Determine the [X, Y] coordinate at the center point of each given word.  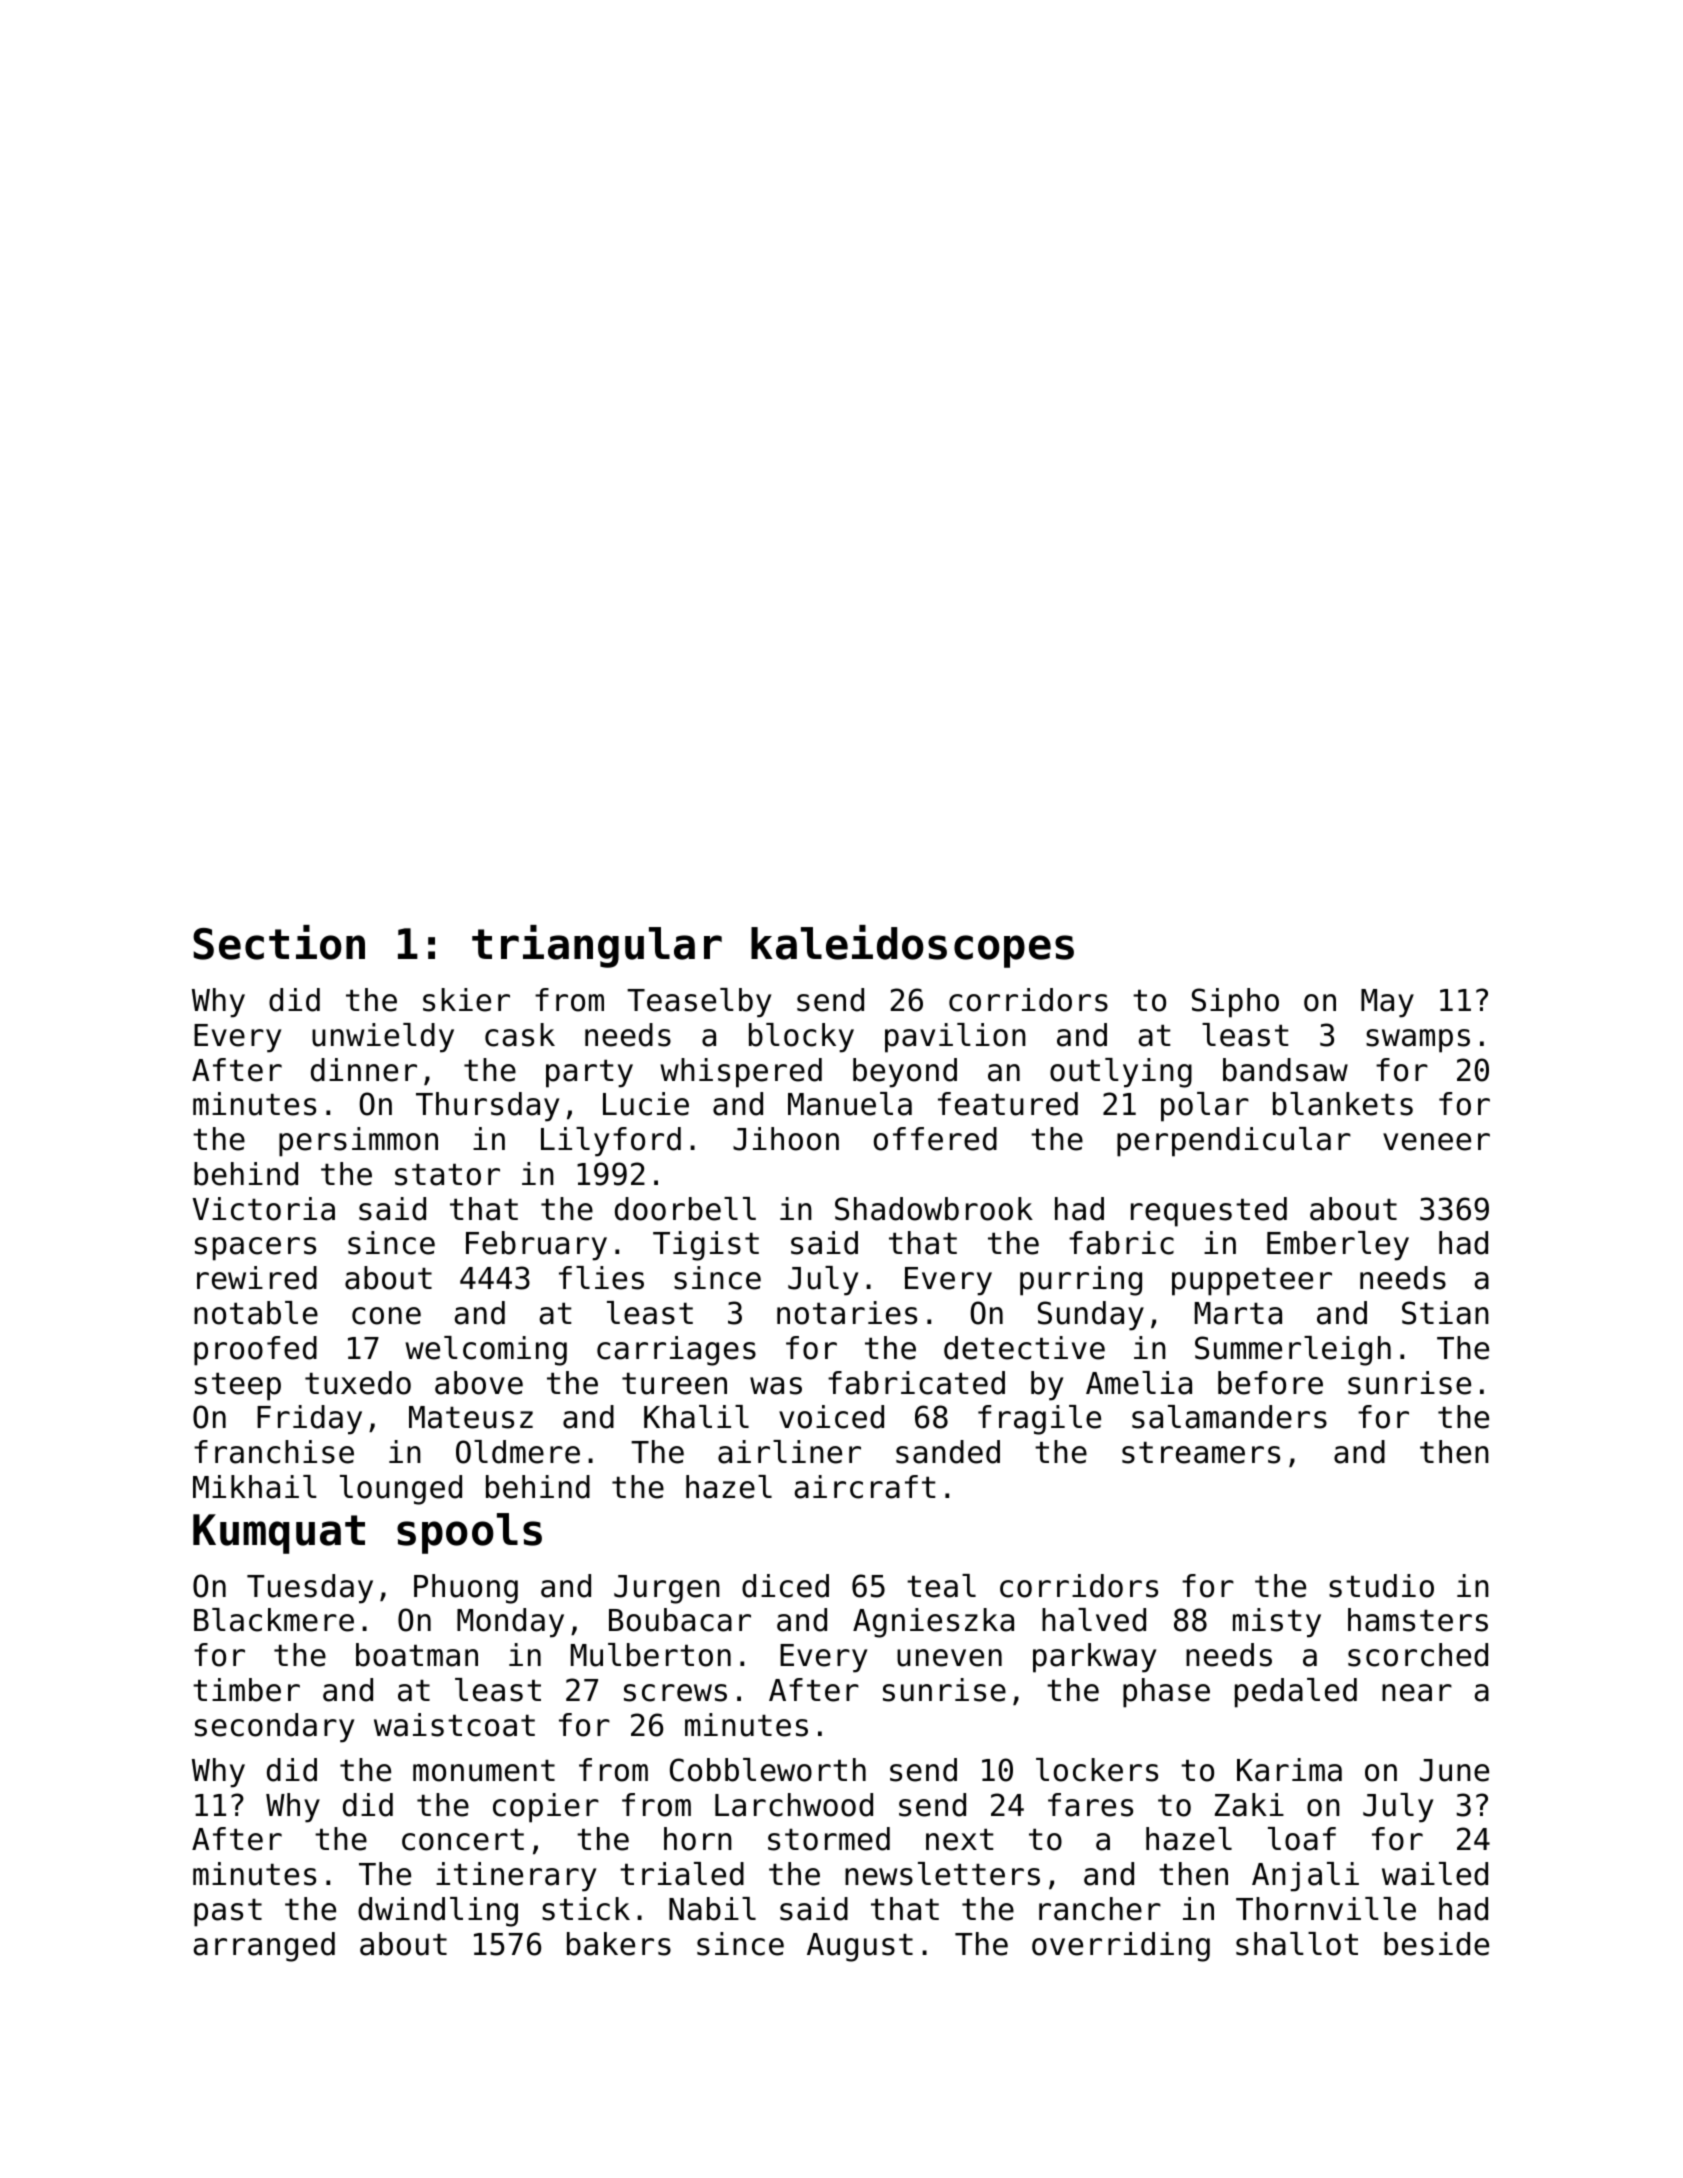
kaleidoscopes [912, 946]
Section [279, 942]
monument [484, 1771]
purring [1081, 1281]
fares [1090, 1805]
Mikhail [255, 1487]
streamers [1201, 1453]
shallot [1297, 1944]
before [1270, 1383]
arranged [264, 1947]
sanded [948, 1452]
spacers [255, 1249]
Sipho [1235, 1003]
